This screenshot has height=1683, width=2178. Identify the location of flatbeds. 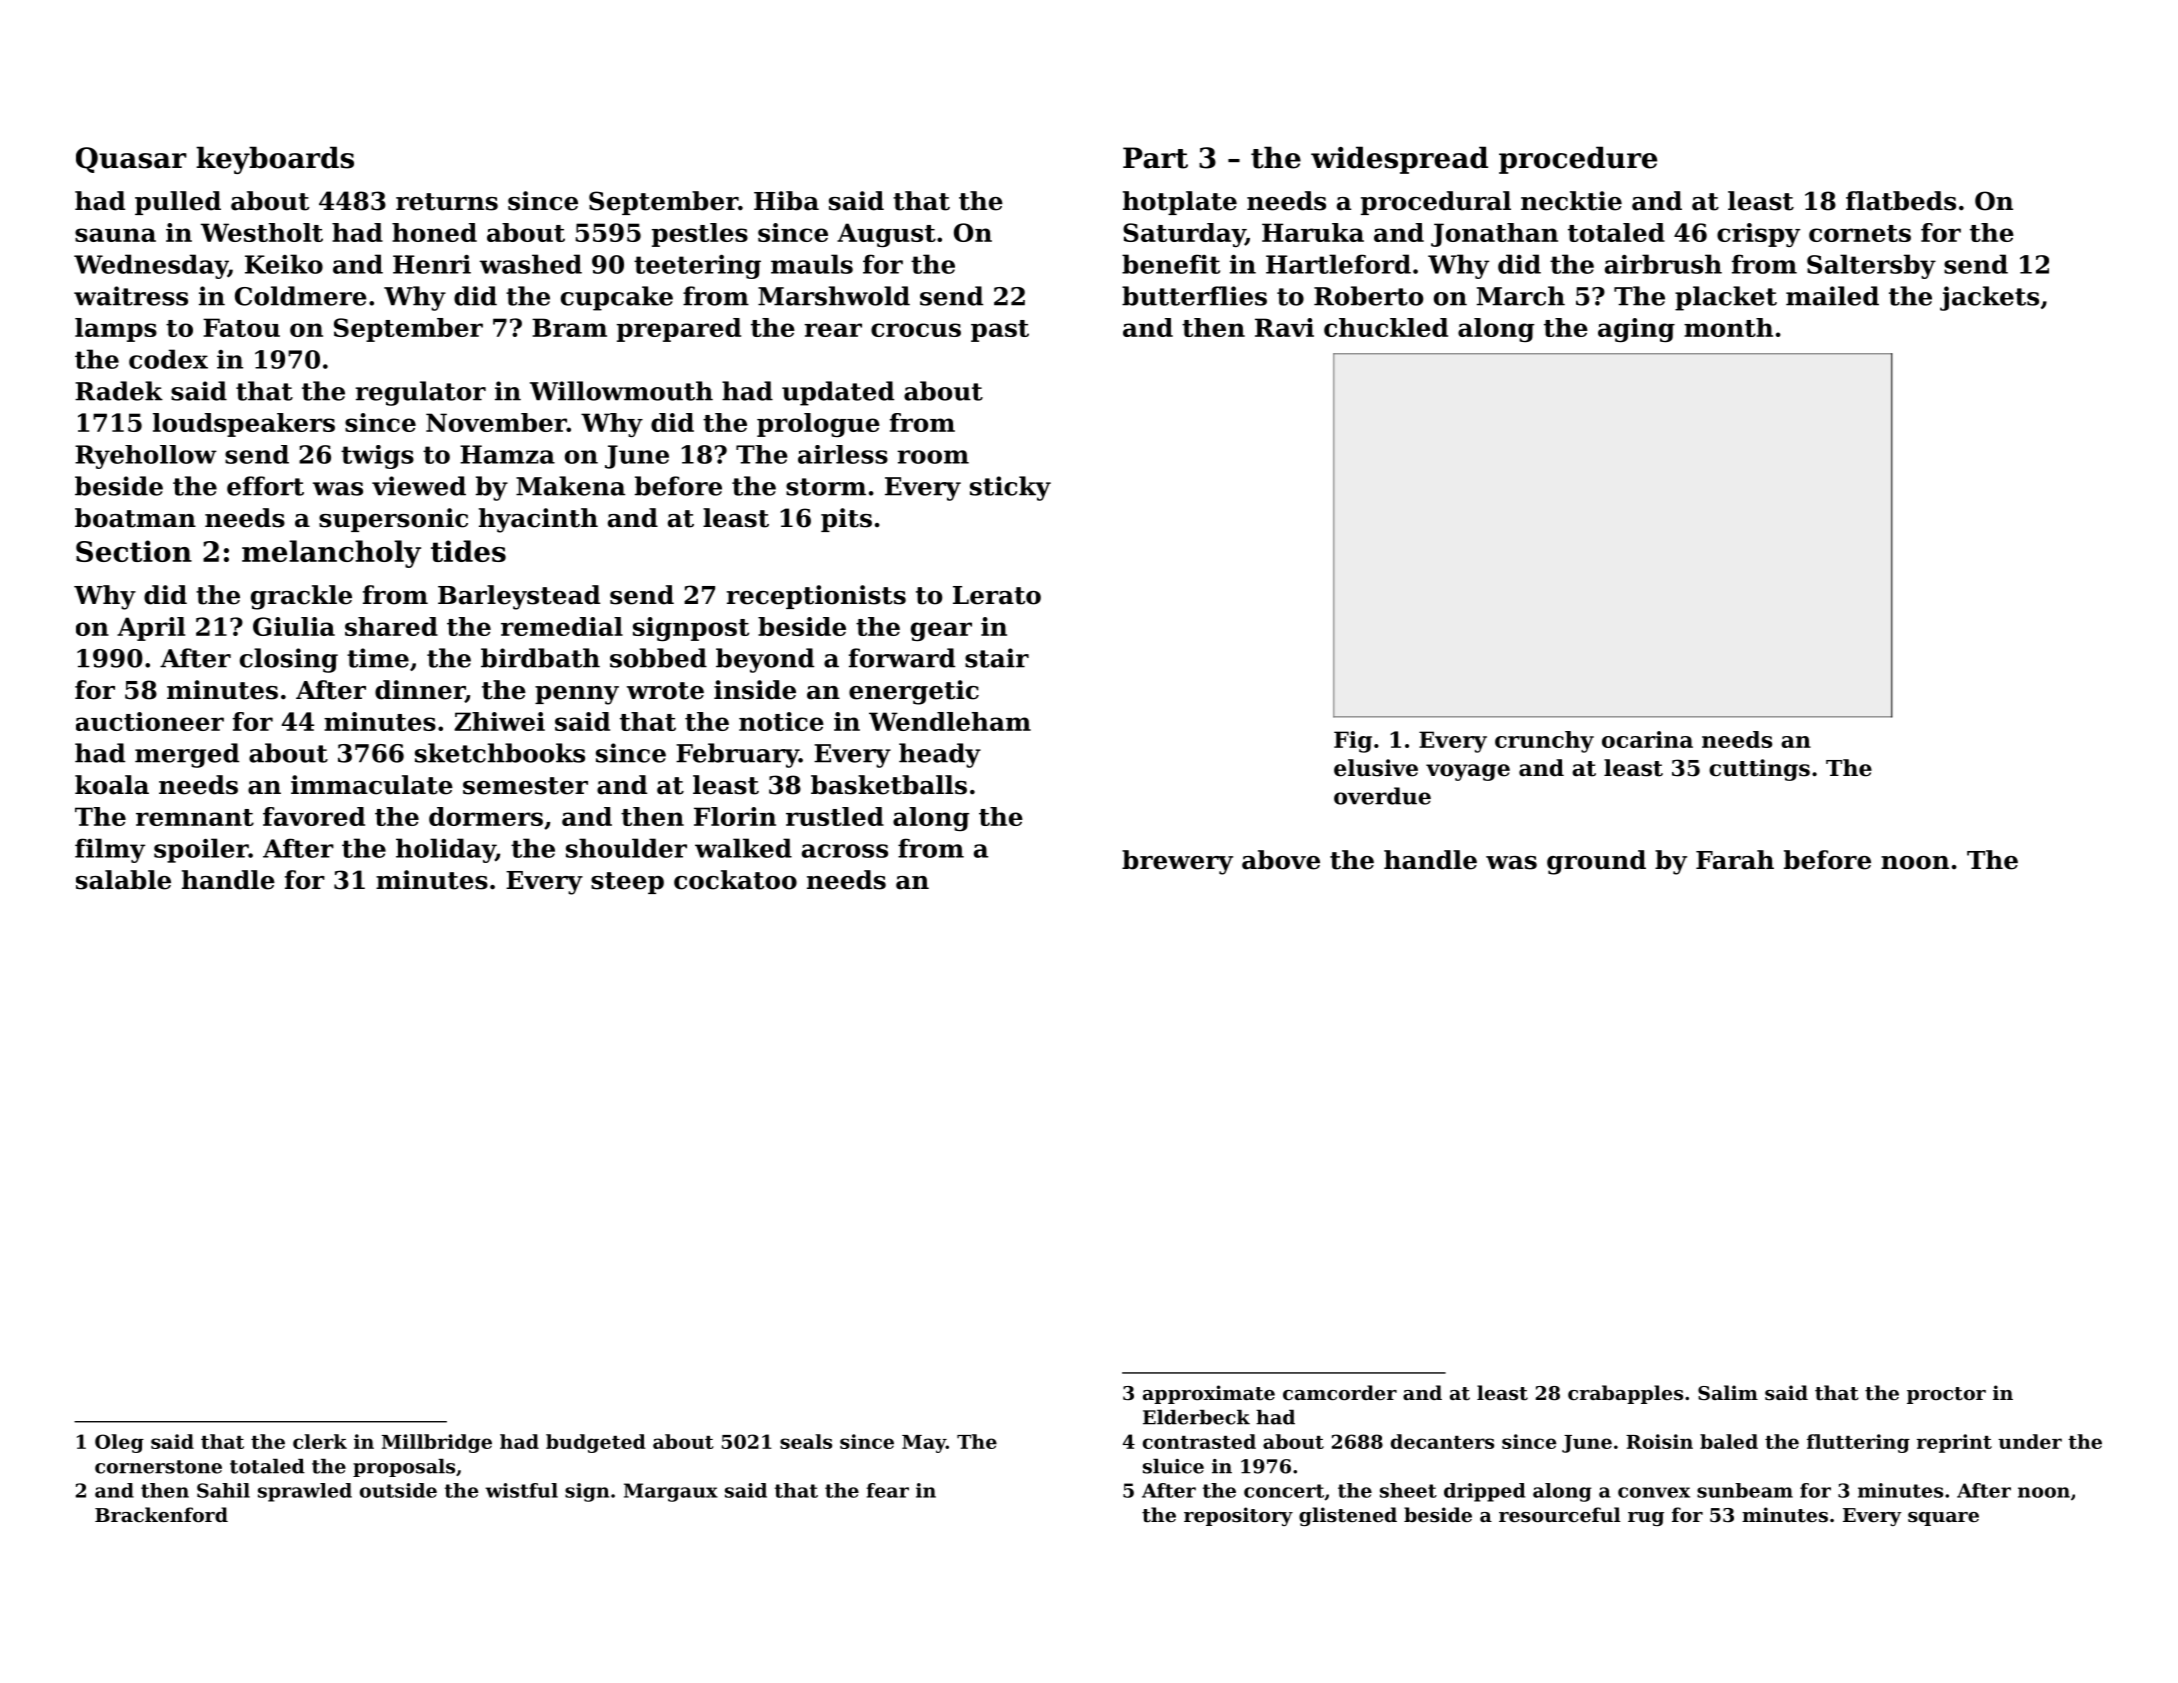
(1901, 201).
